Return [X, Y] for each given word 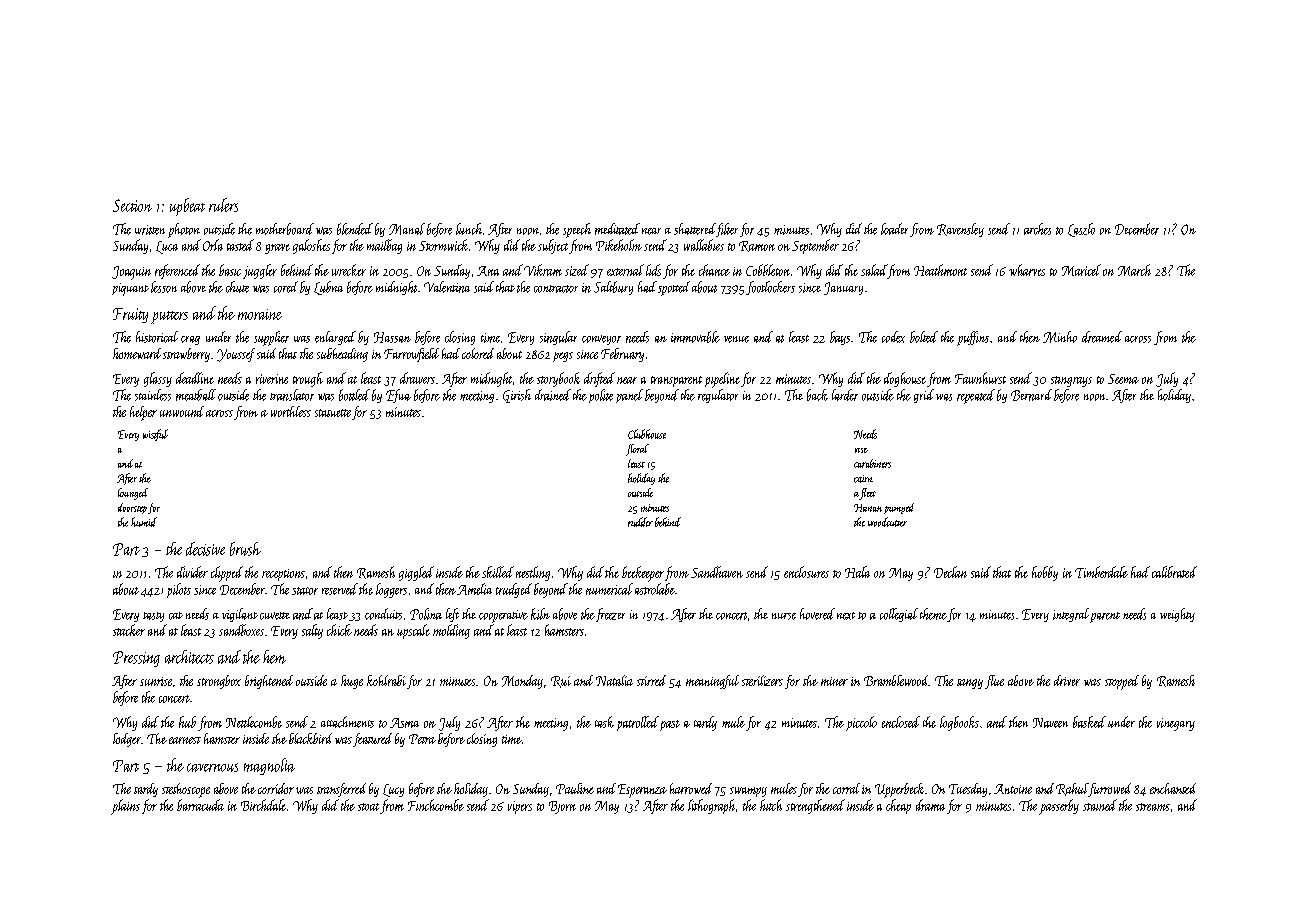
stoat [368, 807]
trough [308, 379]
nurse [784, 616]
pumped [899, 508]
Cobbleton [768, 270]
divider [192, 572]
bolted [924, 337]
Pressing [136, 659]
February [622, 355]
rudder [640, 522]
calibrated [1174, 572]
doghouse [905, 379]
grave [277, 249]
